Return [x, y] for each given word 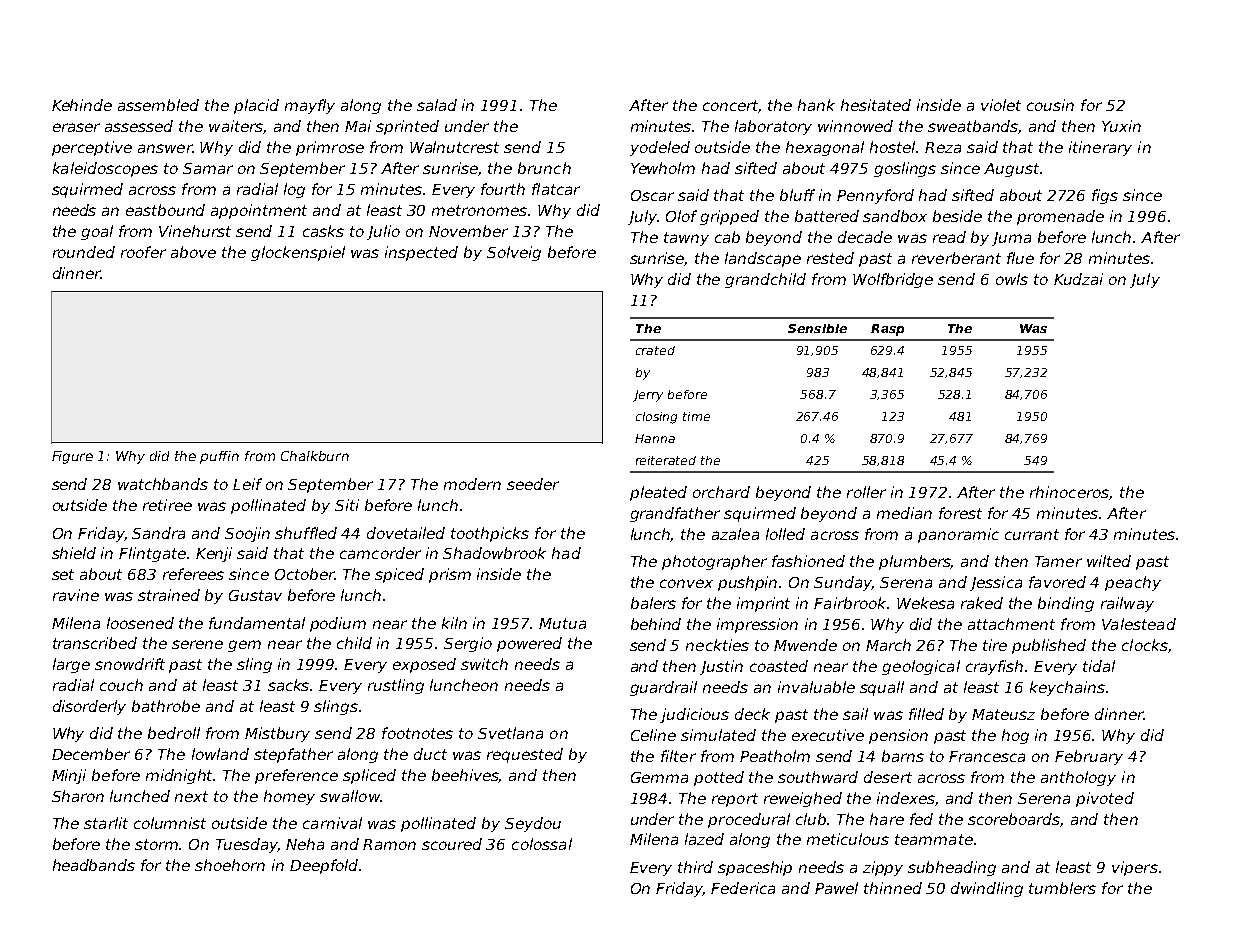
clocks [1145, 645]
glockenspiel [298, 253]
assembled [158, 105]
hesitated [876, 105]
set [63, 574]
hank [816, 105]
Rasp [887, 330]
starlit [106, 823]
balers [653, 603]
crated [655, 350]
